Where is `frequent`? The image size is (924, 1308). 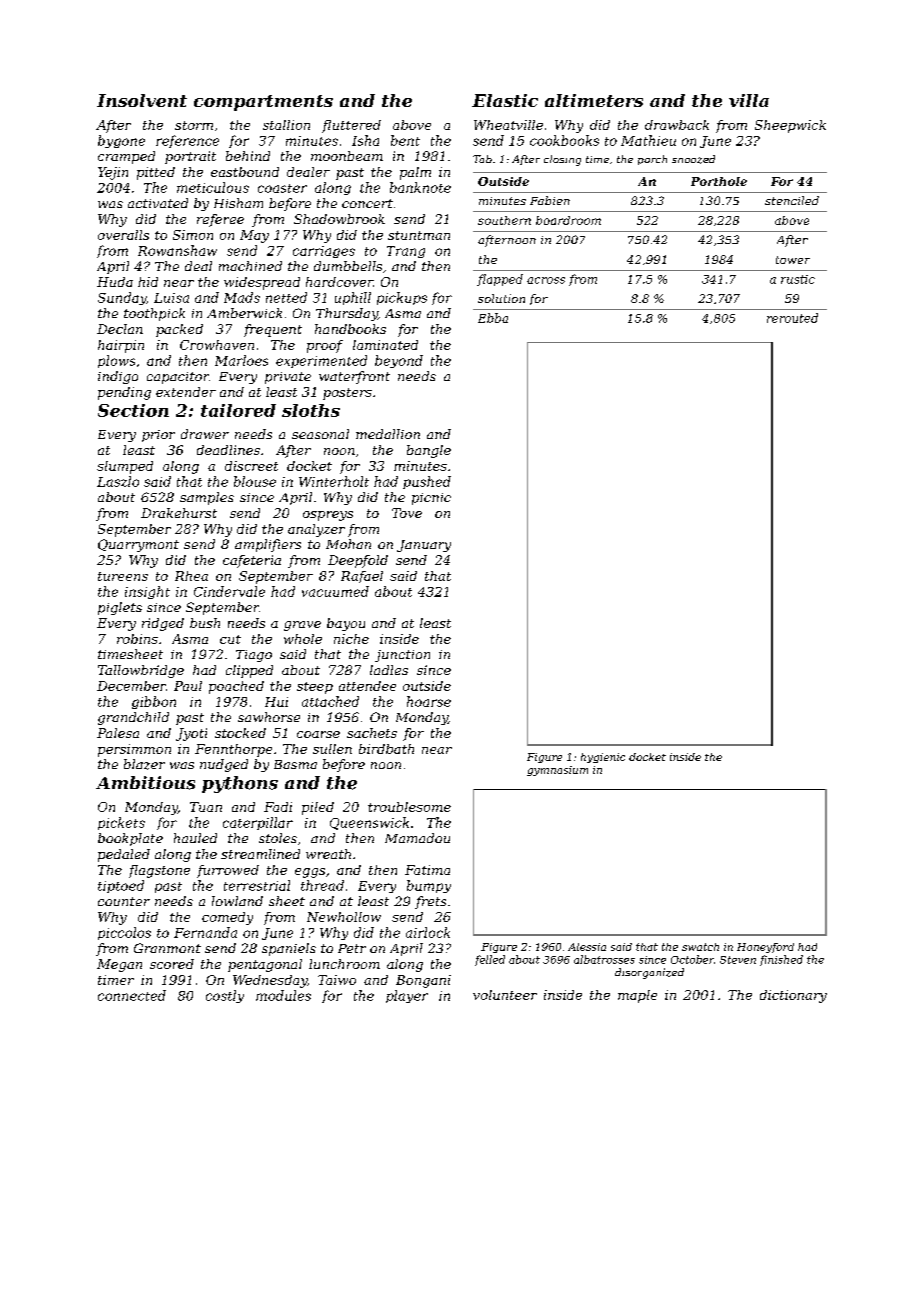
frequent is located at coordinates (273, 330).
